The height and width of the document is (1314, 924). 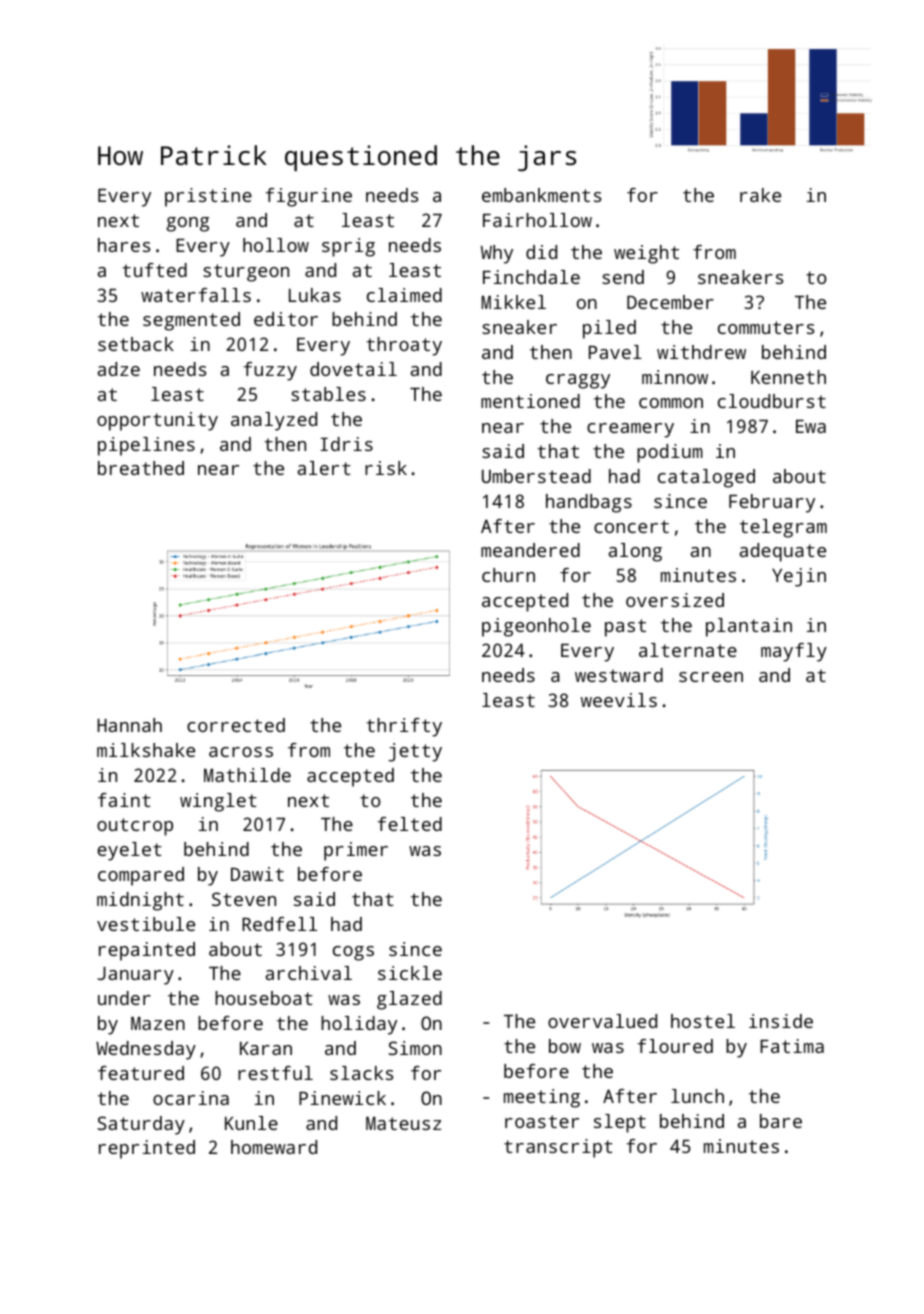 I want to click on telegram, so click(x=783, y=528).
